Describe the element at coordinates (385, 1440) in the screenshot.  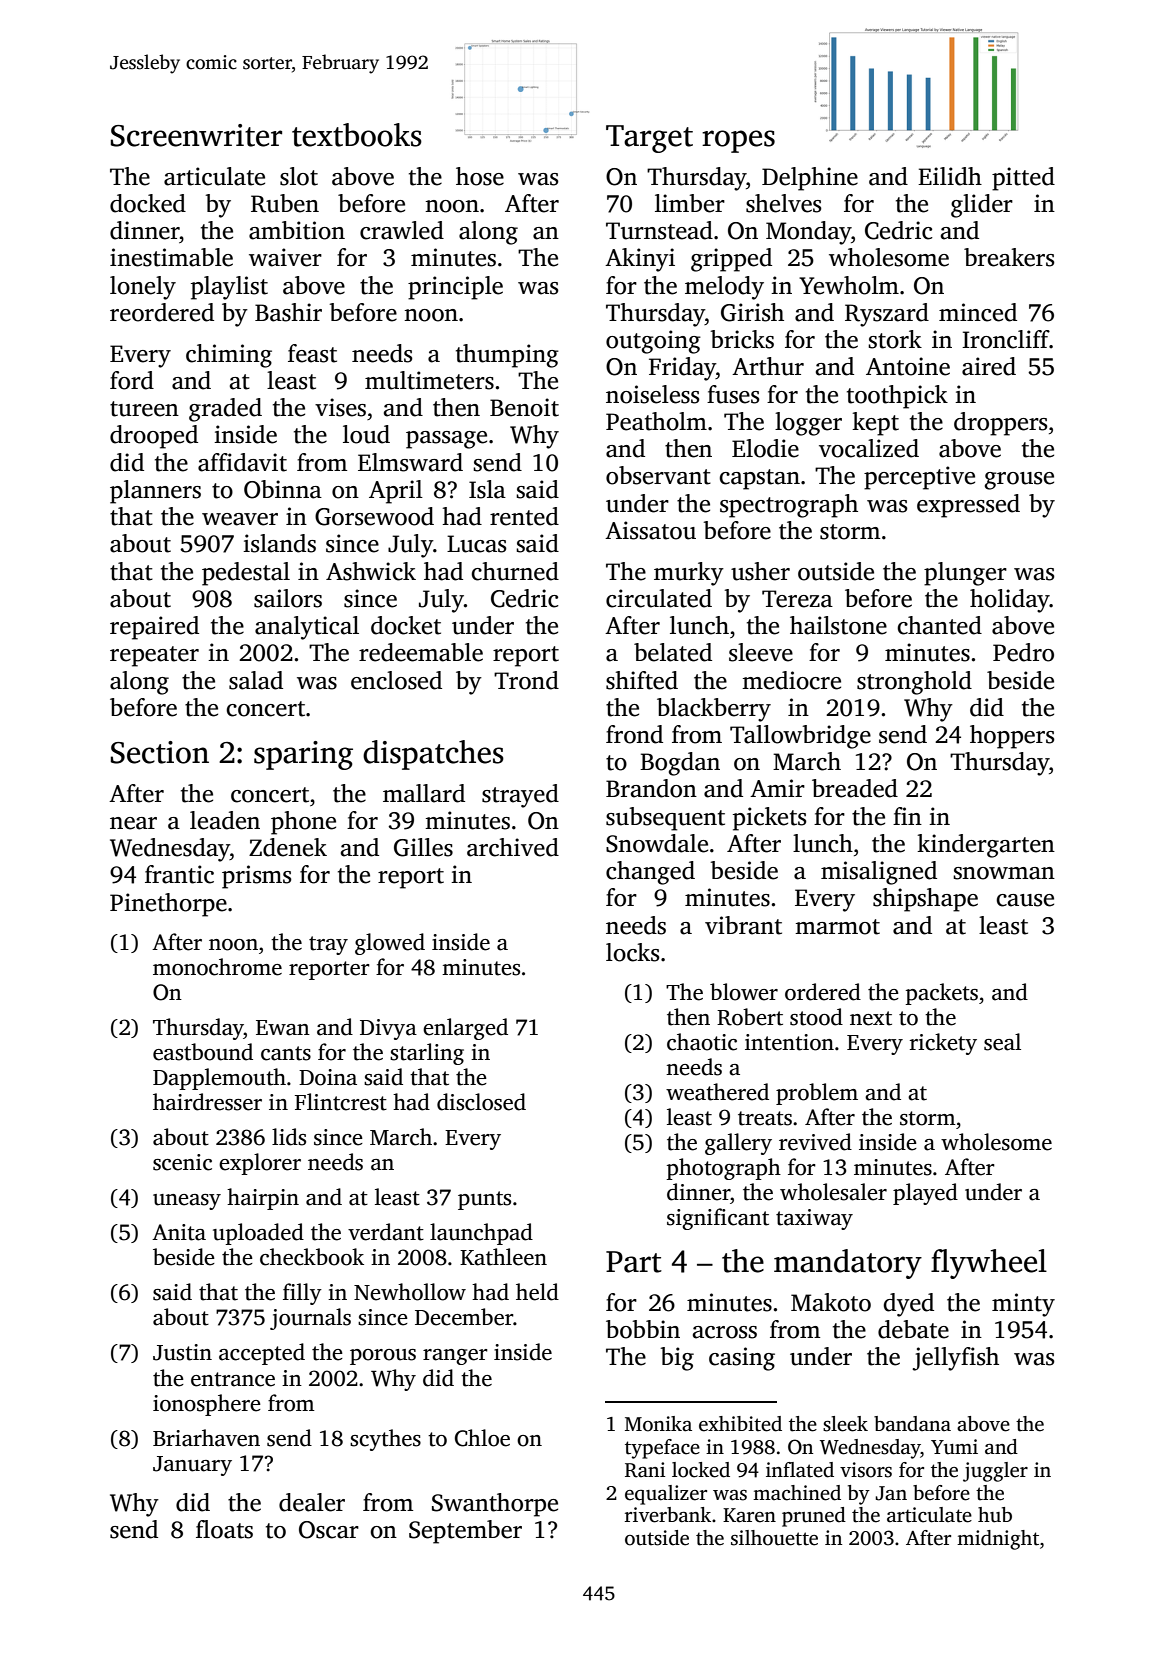
I see `scythes` at that location.
